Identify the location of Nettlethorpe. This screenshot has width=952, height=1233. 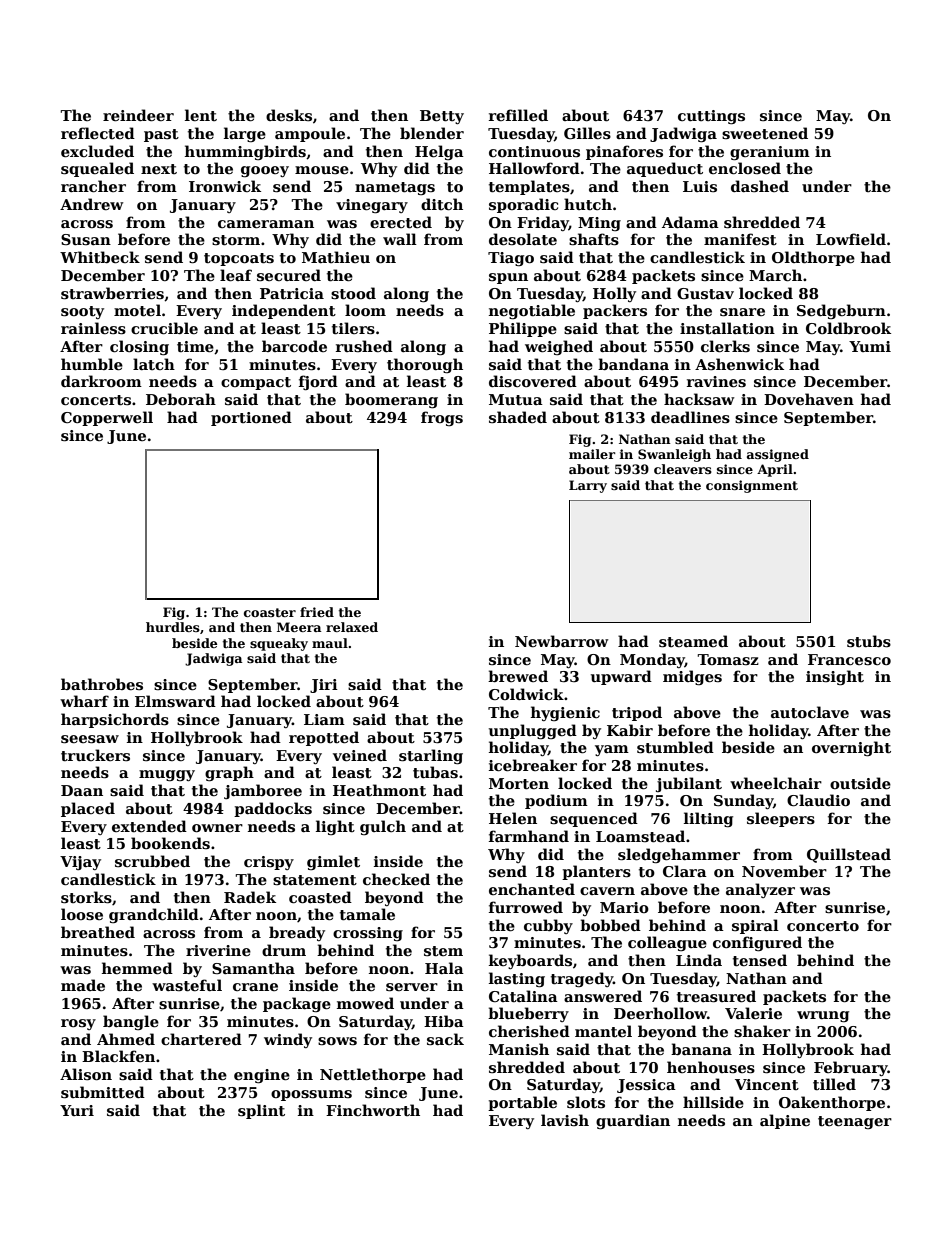
(373, 1075).
